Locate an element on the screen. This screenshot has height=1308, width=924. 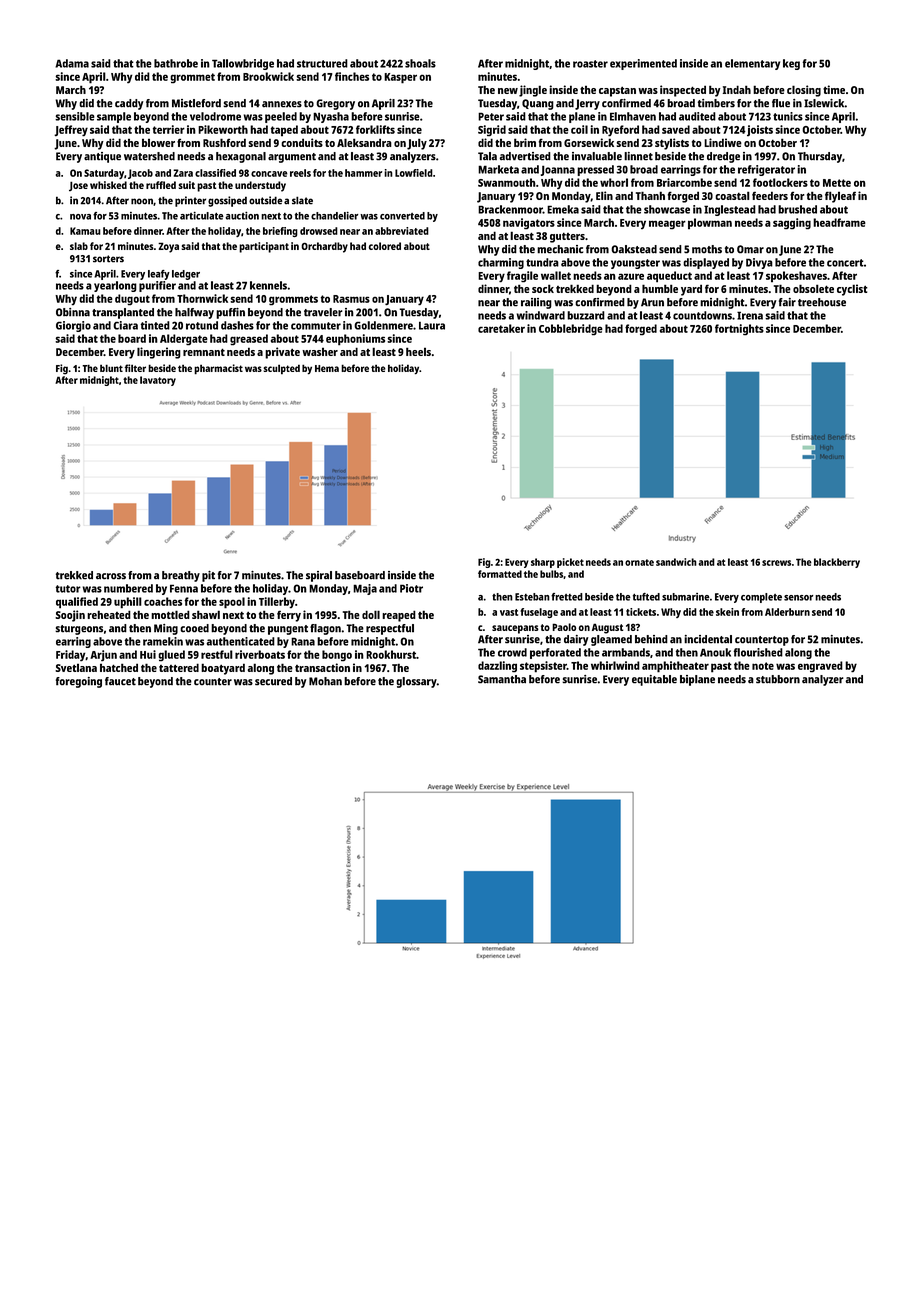
Peter is located at coordinates (491, 116).
